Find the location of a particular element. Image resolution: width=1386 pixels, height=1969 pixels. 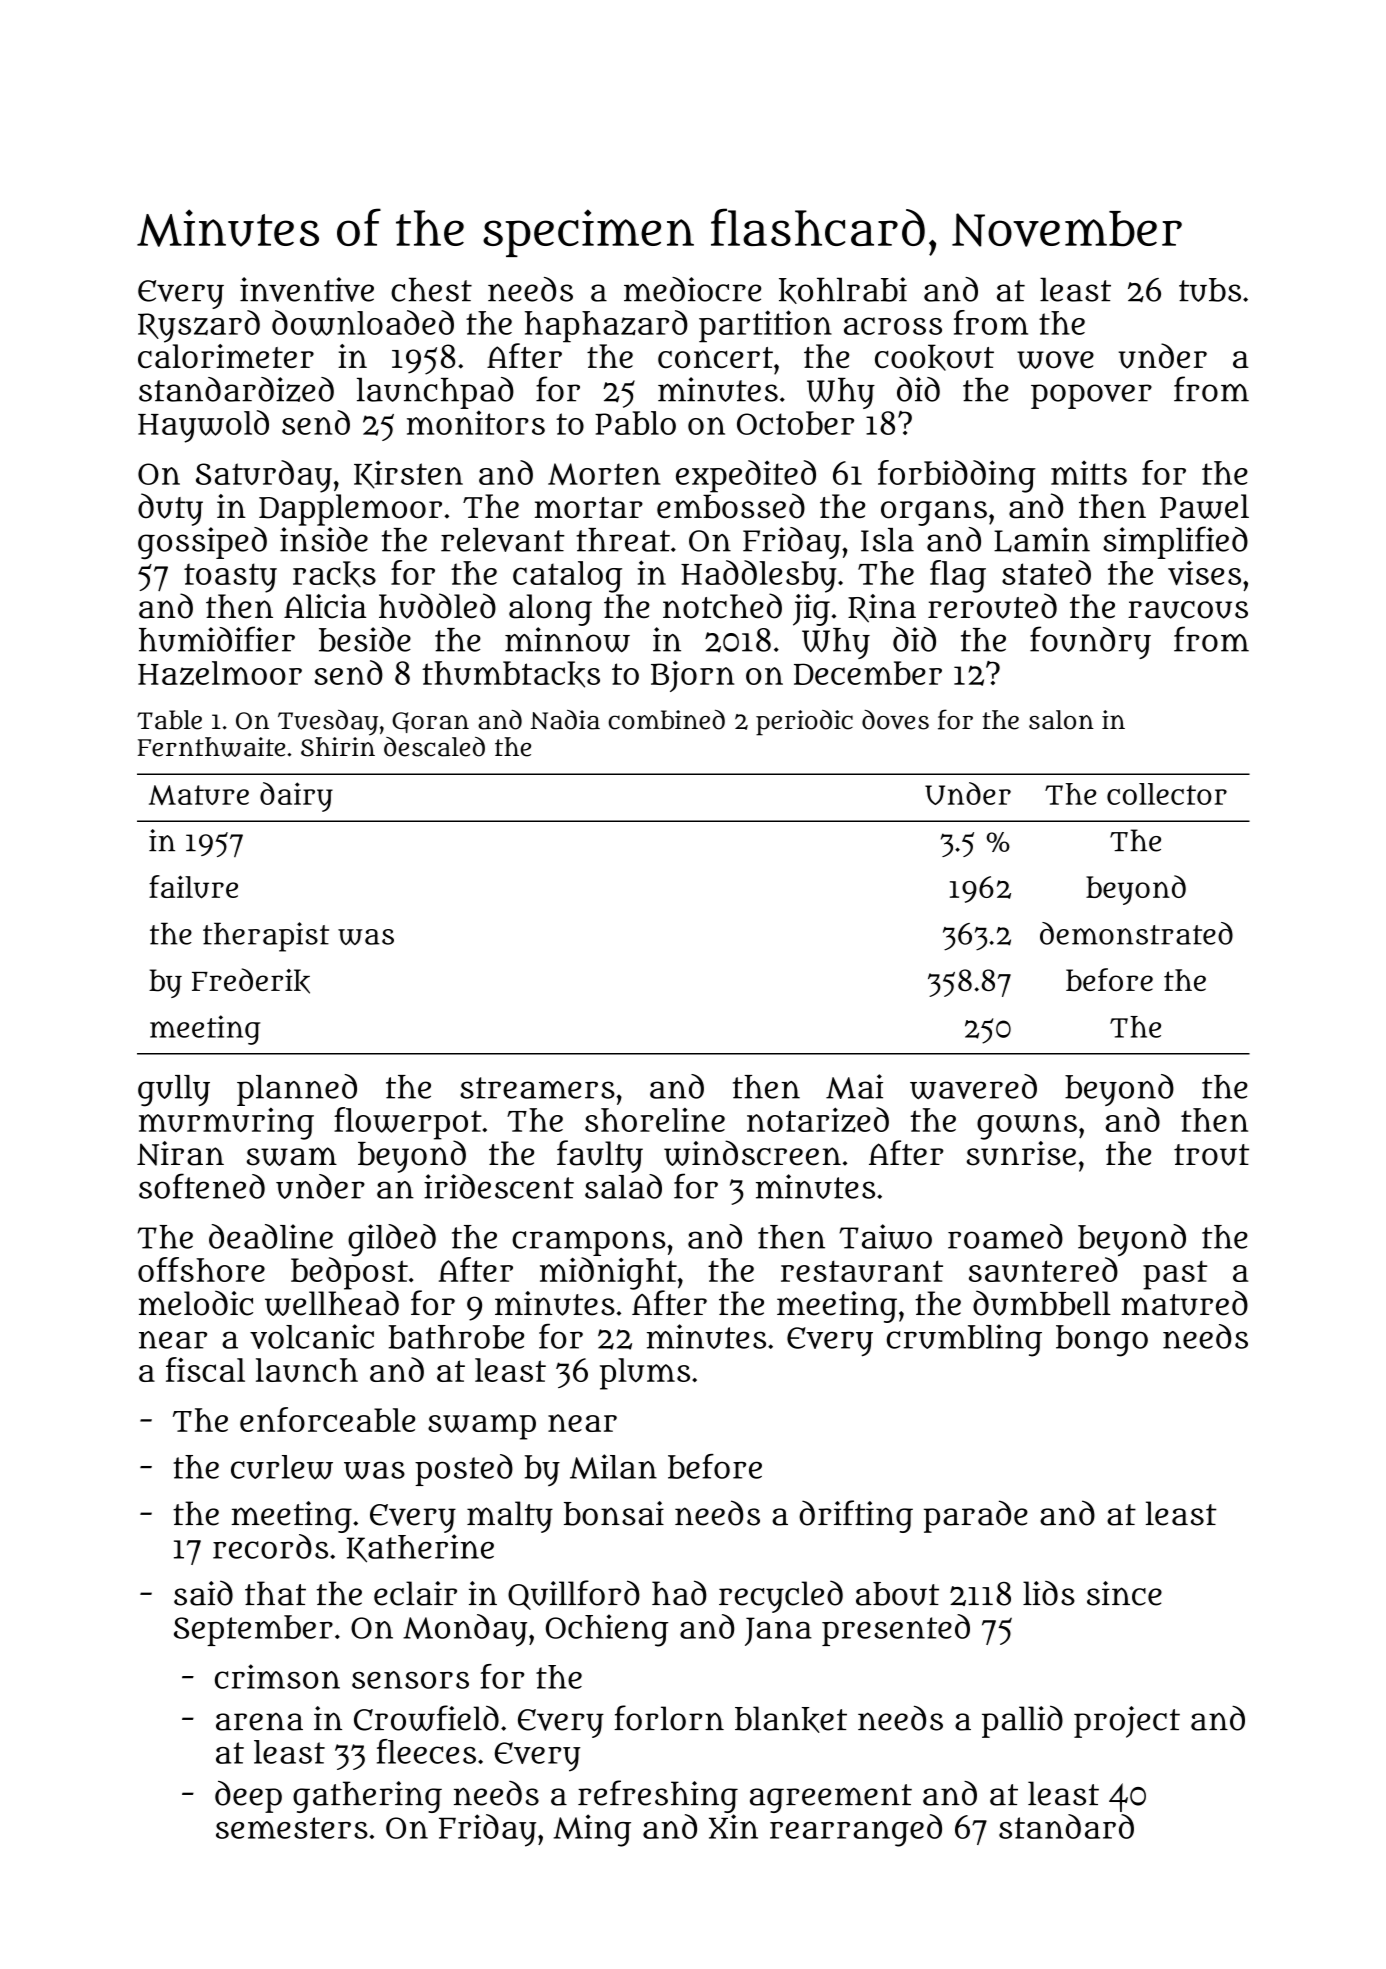

semesters is located at coordinates (292, 1828).
